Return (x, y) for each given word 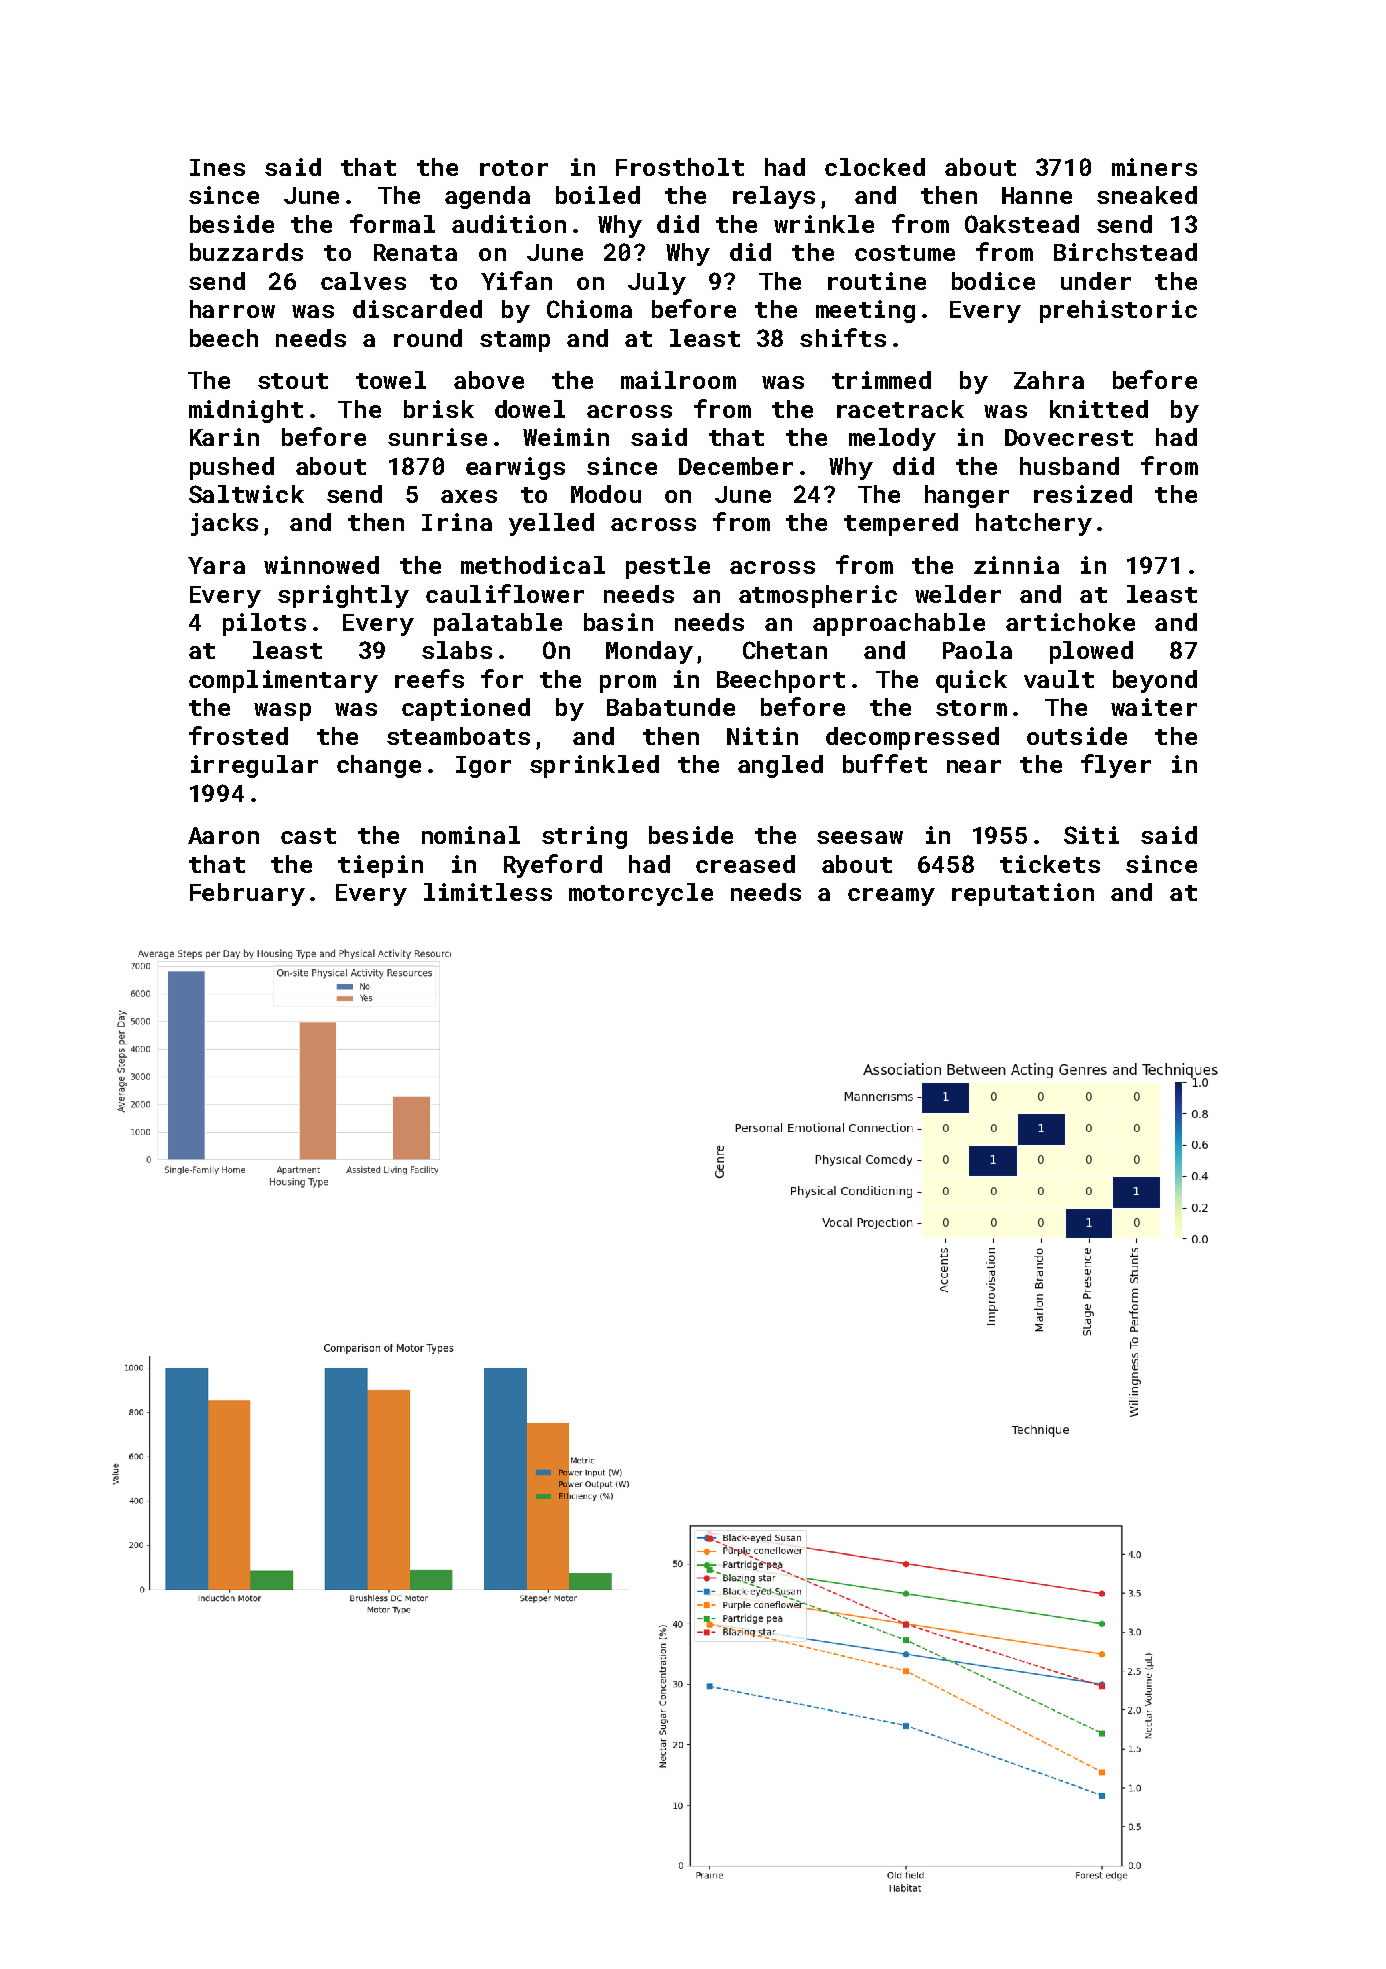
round (428, 338)
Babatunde (671, 707)
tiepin (380, 866)
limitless (488, 892)
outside (1077, 736)
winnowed (321, 565)
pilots (264, 624)
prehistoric (1118, 311)
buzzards (246, 252)
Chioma (589, 309)
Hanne (1037, 195)
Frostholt (680, 167)
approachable (899, 624)
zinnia (1016, 565)
